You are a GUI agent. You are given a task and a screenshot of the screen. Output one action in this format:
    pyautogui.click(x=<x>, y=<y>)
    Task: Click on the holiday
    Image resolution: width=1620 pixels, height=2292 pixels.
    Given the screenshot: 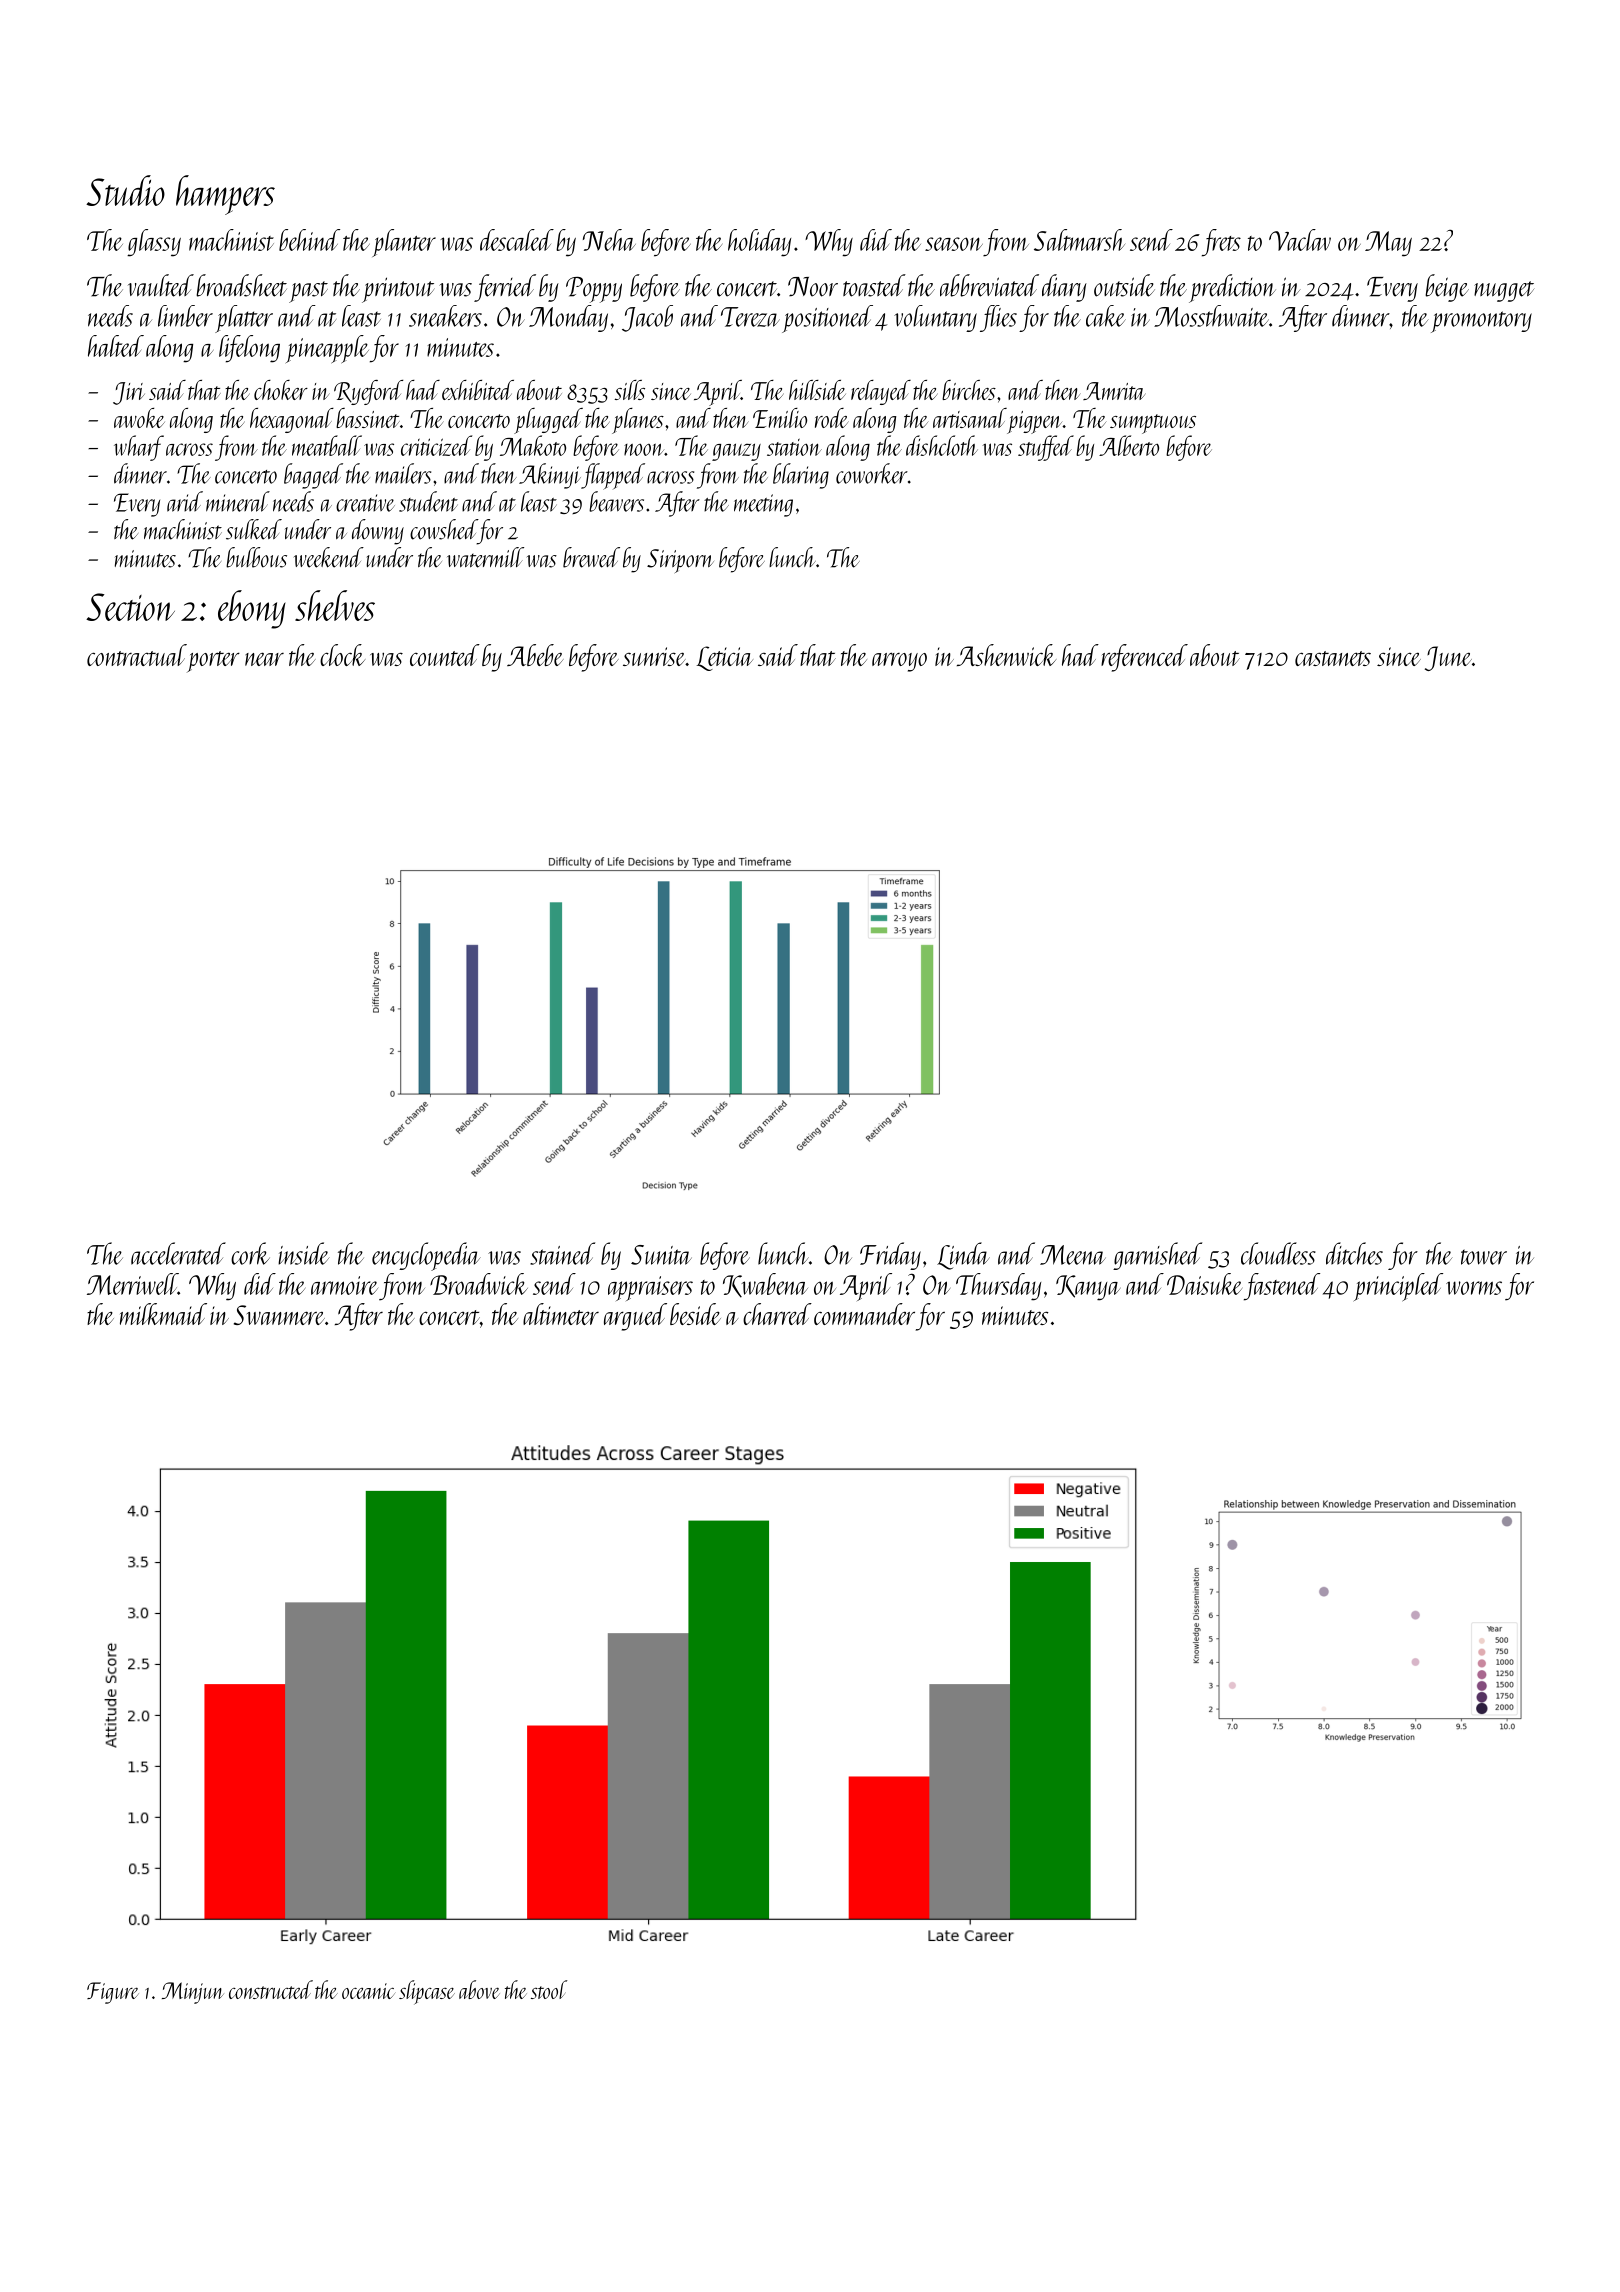 What is the action you would take?
    pyautogui.click(x=759, y=243)
